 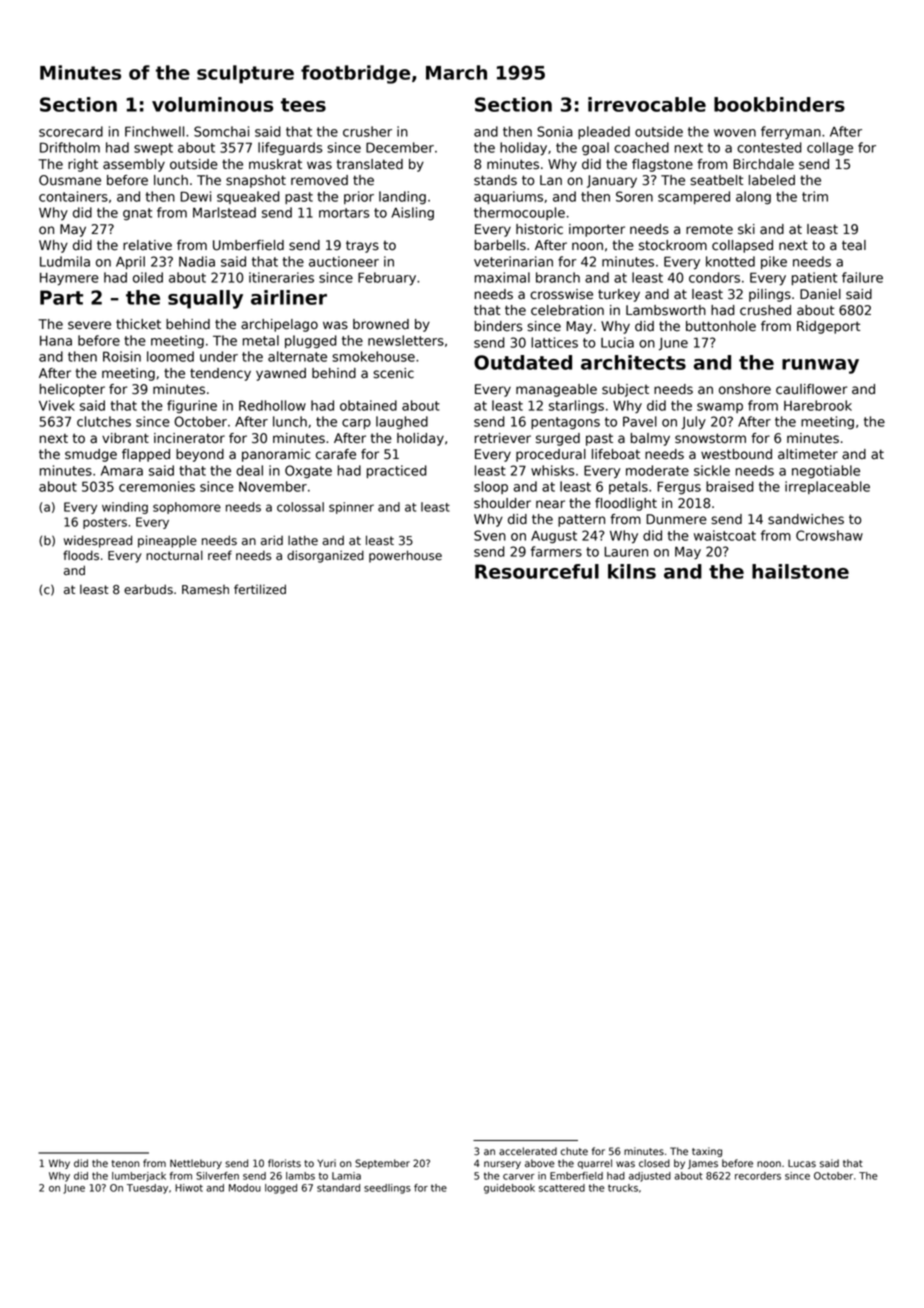 I want to click on tees, so click(x=303, y=105).
